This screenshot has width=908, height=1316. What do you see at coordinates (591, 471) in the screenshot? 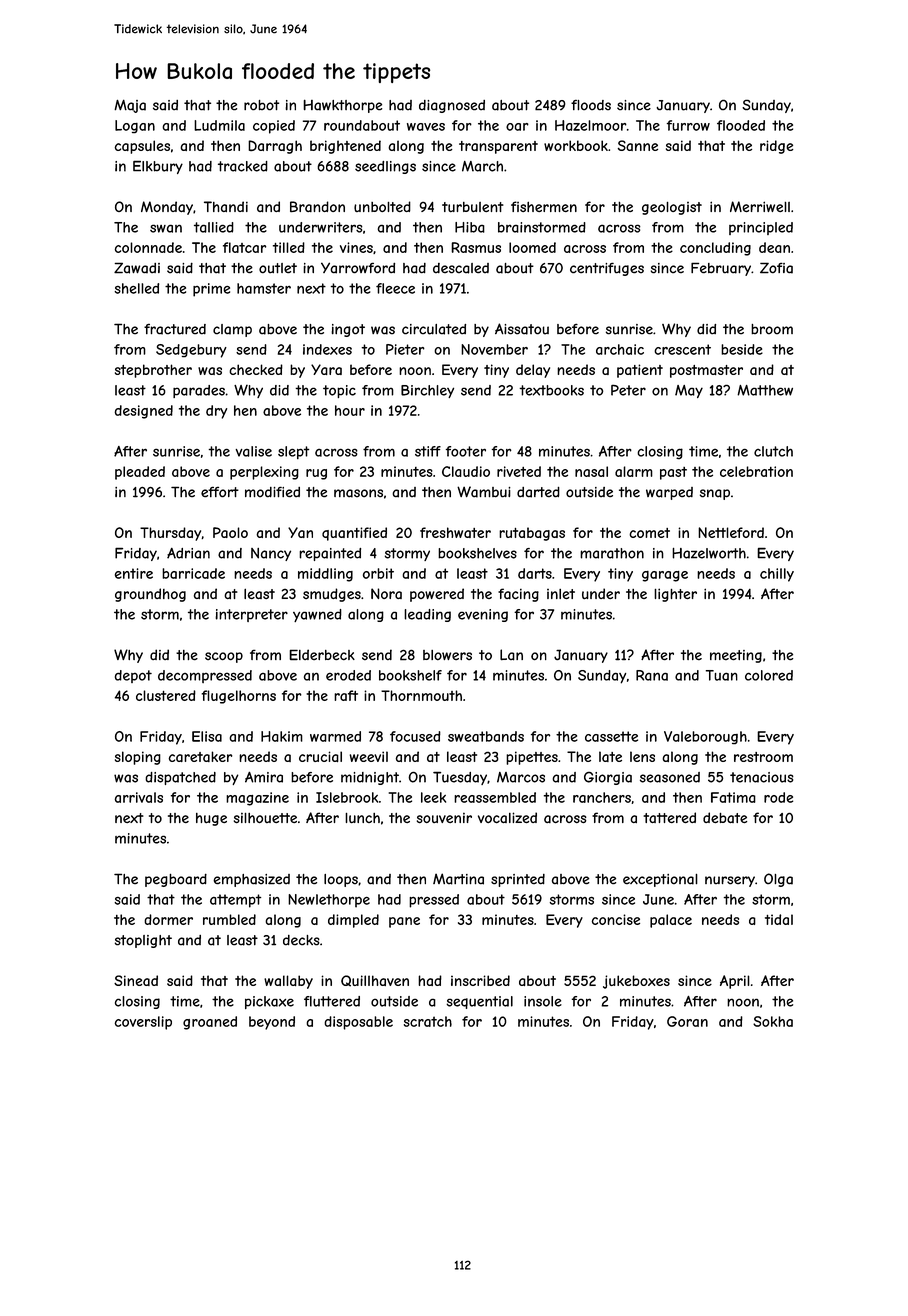
I see `nasal` at bounding box center [591, 471].
